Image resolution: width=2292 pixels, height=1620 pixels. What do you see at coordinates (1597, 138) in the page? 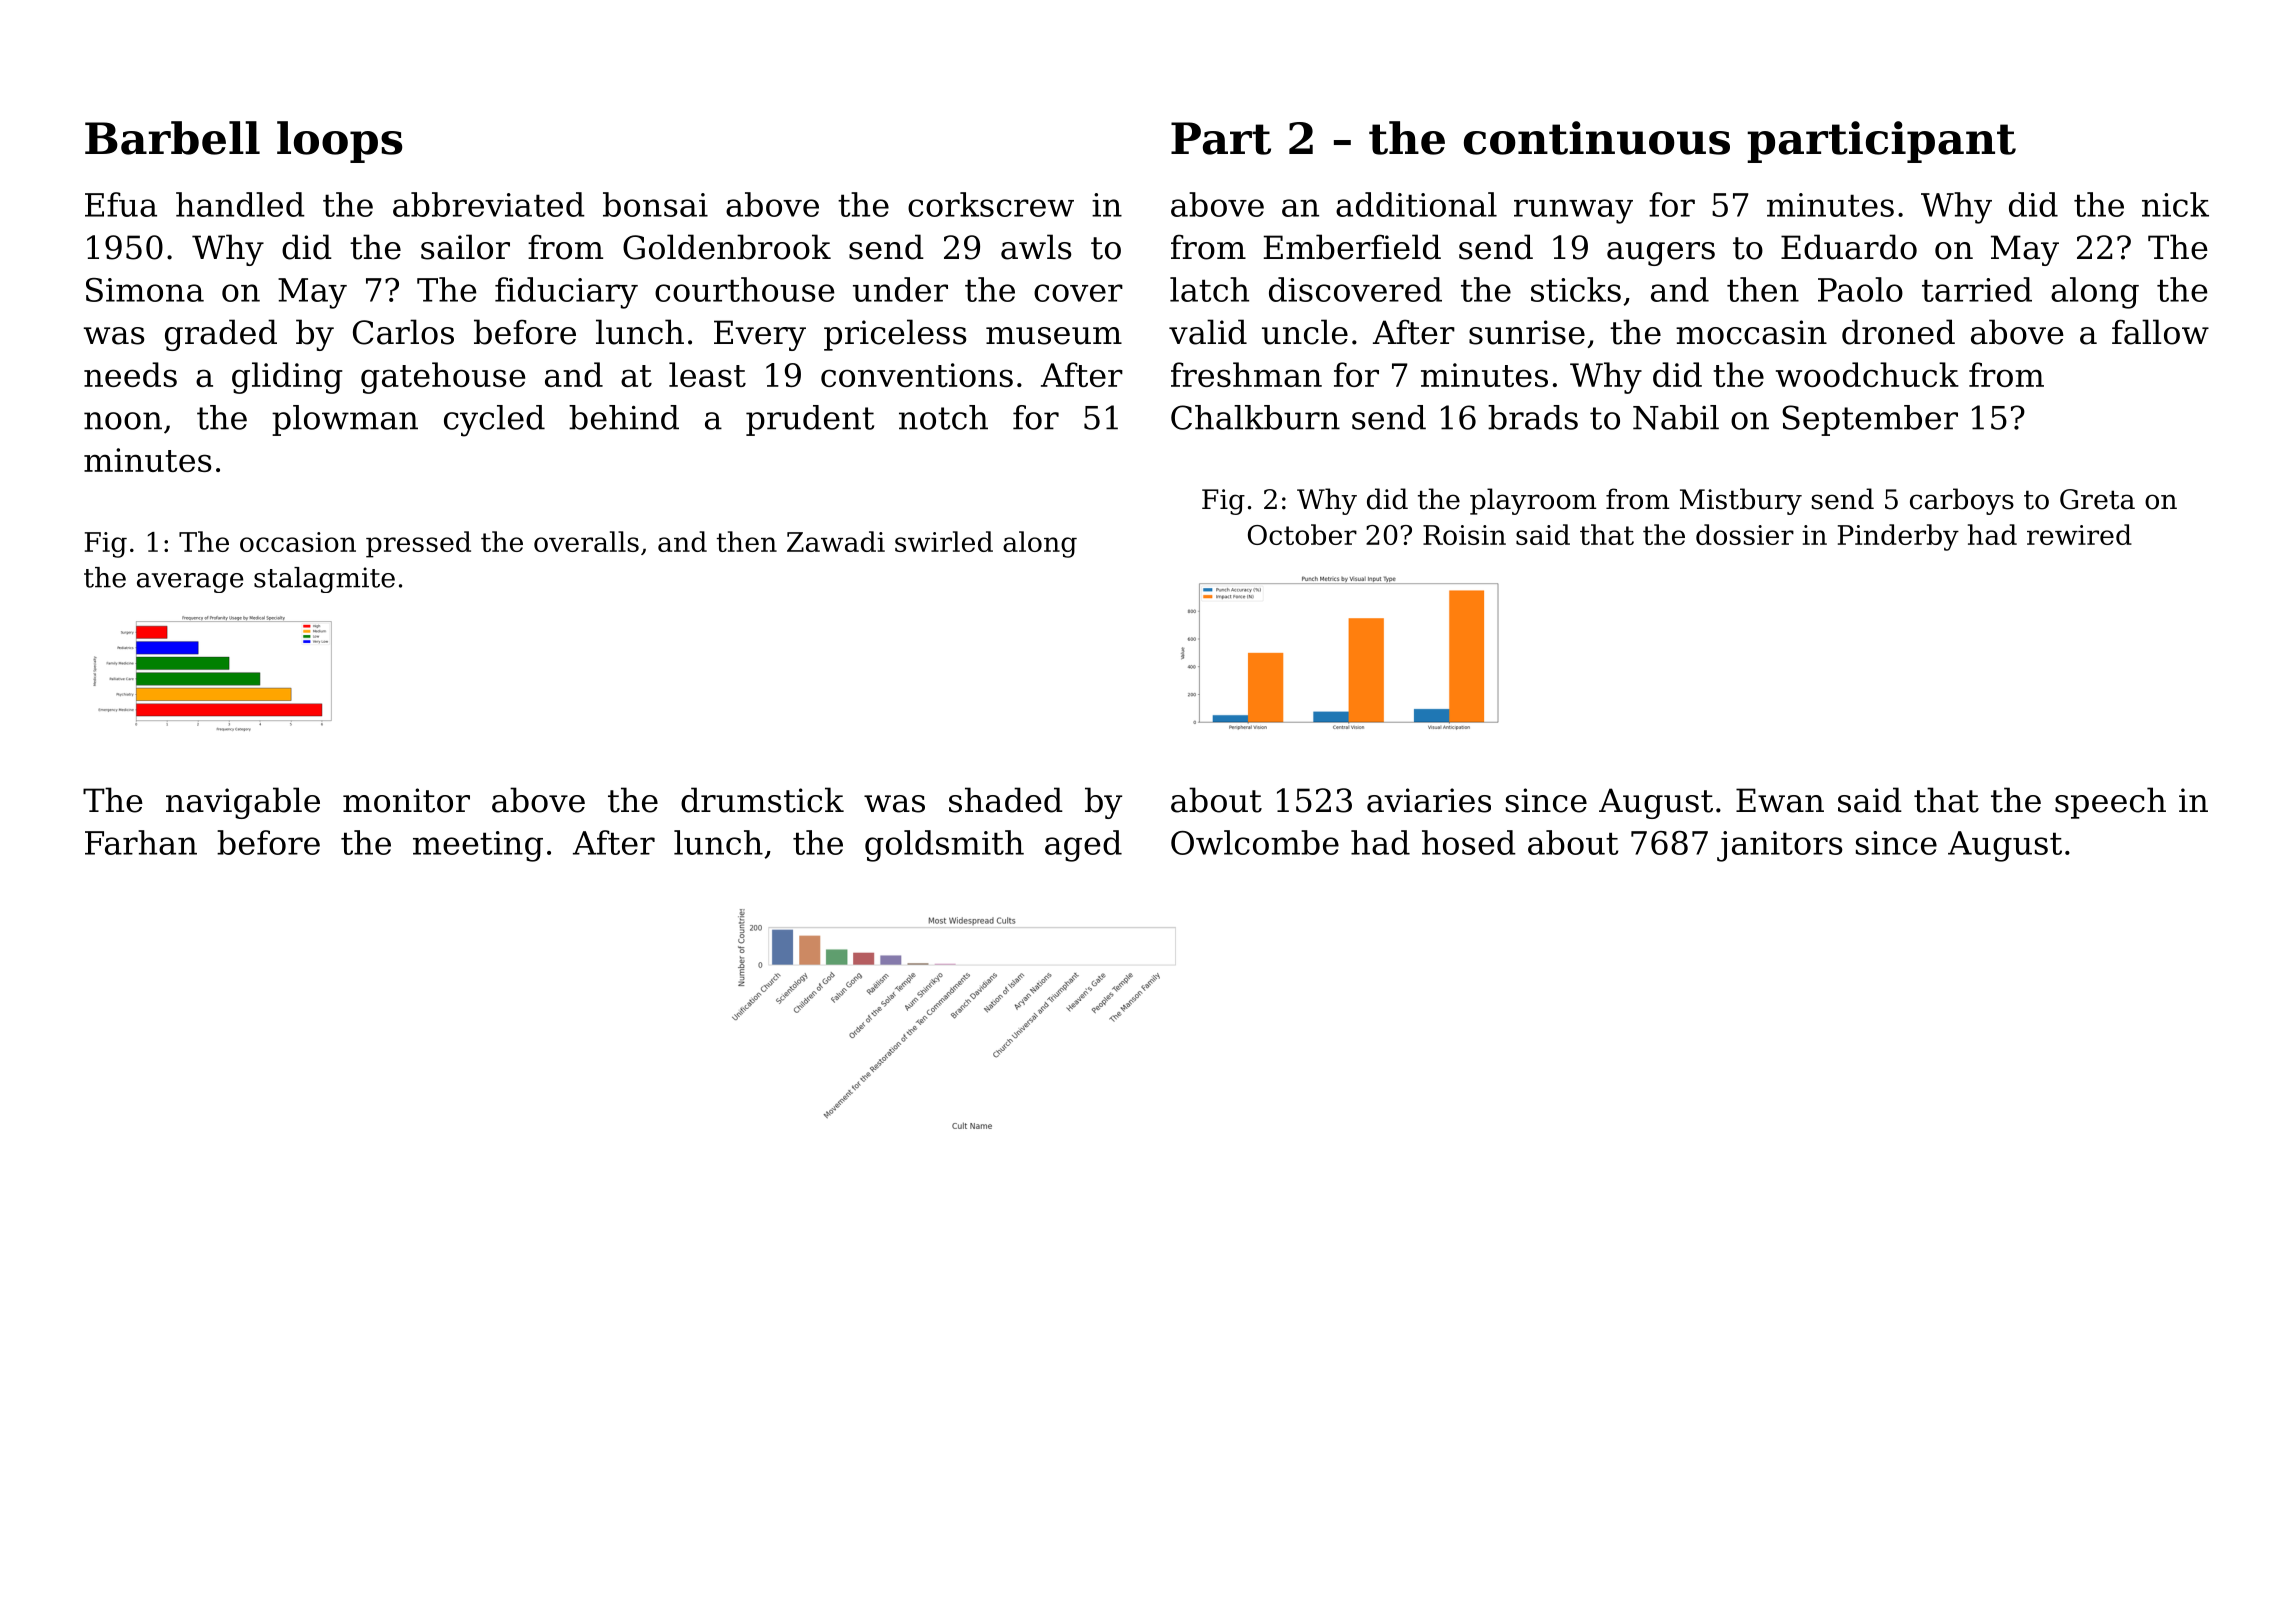
I see `continuous` at bounding box center [1597, 138].
